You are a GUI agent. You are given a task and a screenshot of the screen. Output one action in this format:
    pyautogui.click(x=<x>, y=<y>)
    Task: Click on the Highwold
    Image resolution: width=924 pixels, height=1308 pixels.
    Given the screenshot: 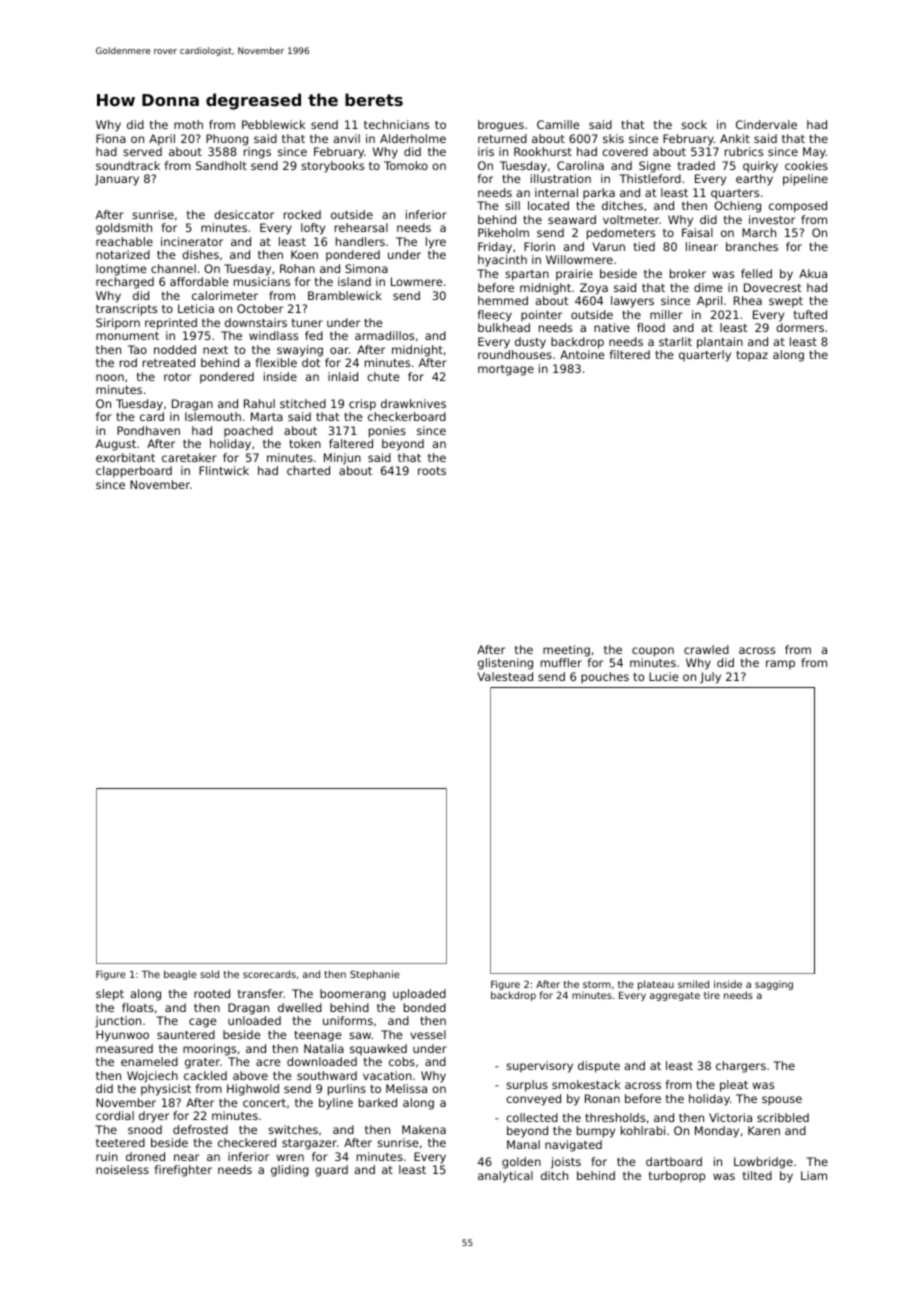 What is the action you would take?
    pyautogui.click(x=253, y=1090)
